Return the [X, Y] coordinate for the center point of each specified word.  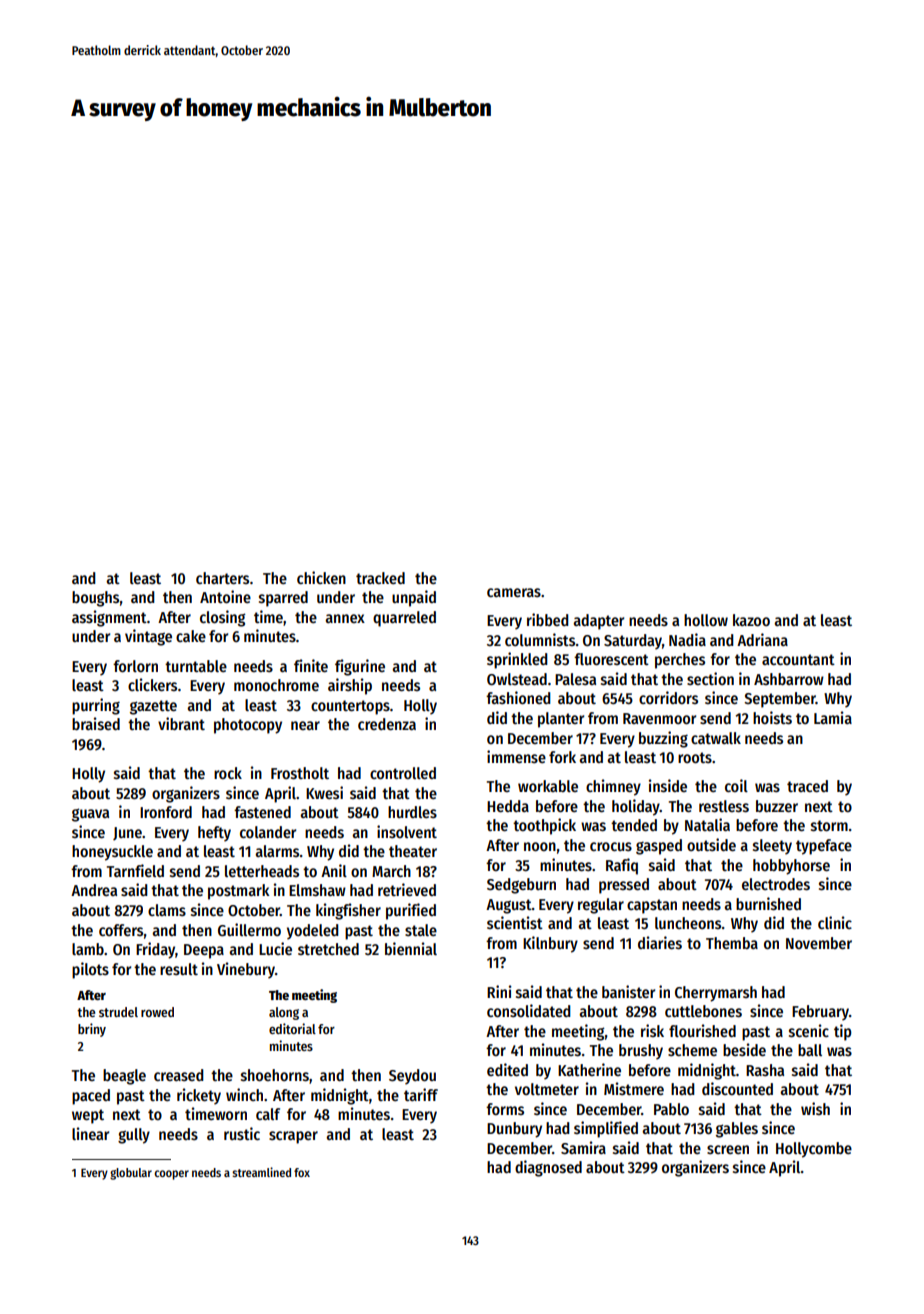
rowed [157, 1012]
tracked [380, 578]
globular [131, 1174]
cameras [514, 592]
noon [540, 846]
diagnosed [548, 1168]
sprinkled [517, 660]
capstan [652, 906]
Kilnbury [550, 944]
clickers [152, 684]
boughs [96, 599]
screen [728, 1149]
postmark [239, 892]
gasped [659, 847]
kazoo [751, 620]
